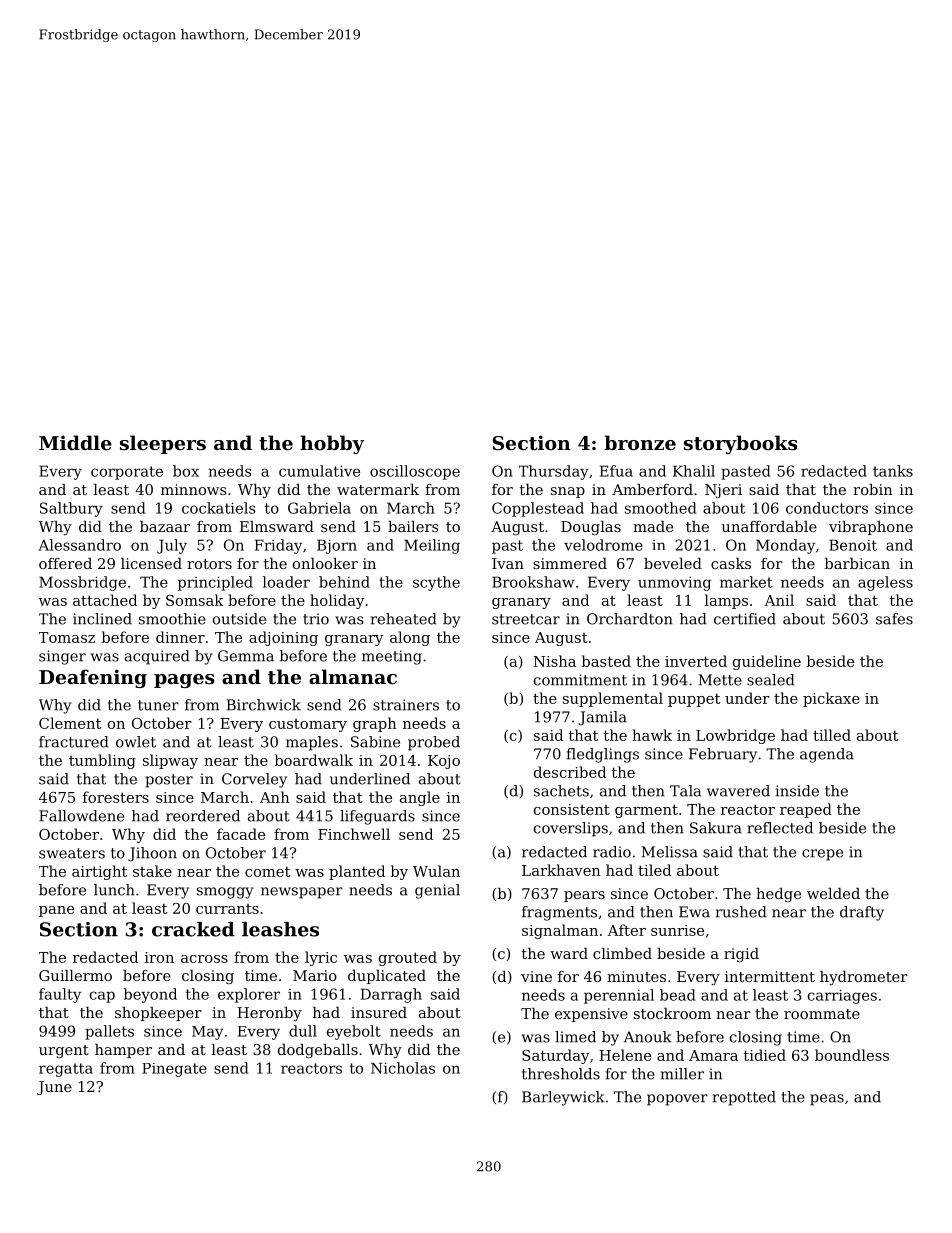  What do you see at coordinates (75, 442) in the screenshot?
I see `Middle` at bounding box center [75, 442].
